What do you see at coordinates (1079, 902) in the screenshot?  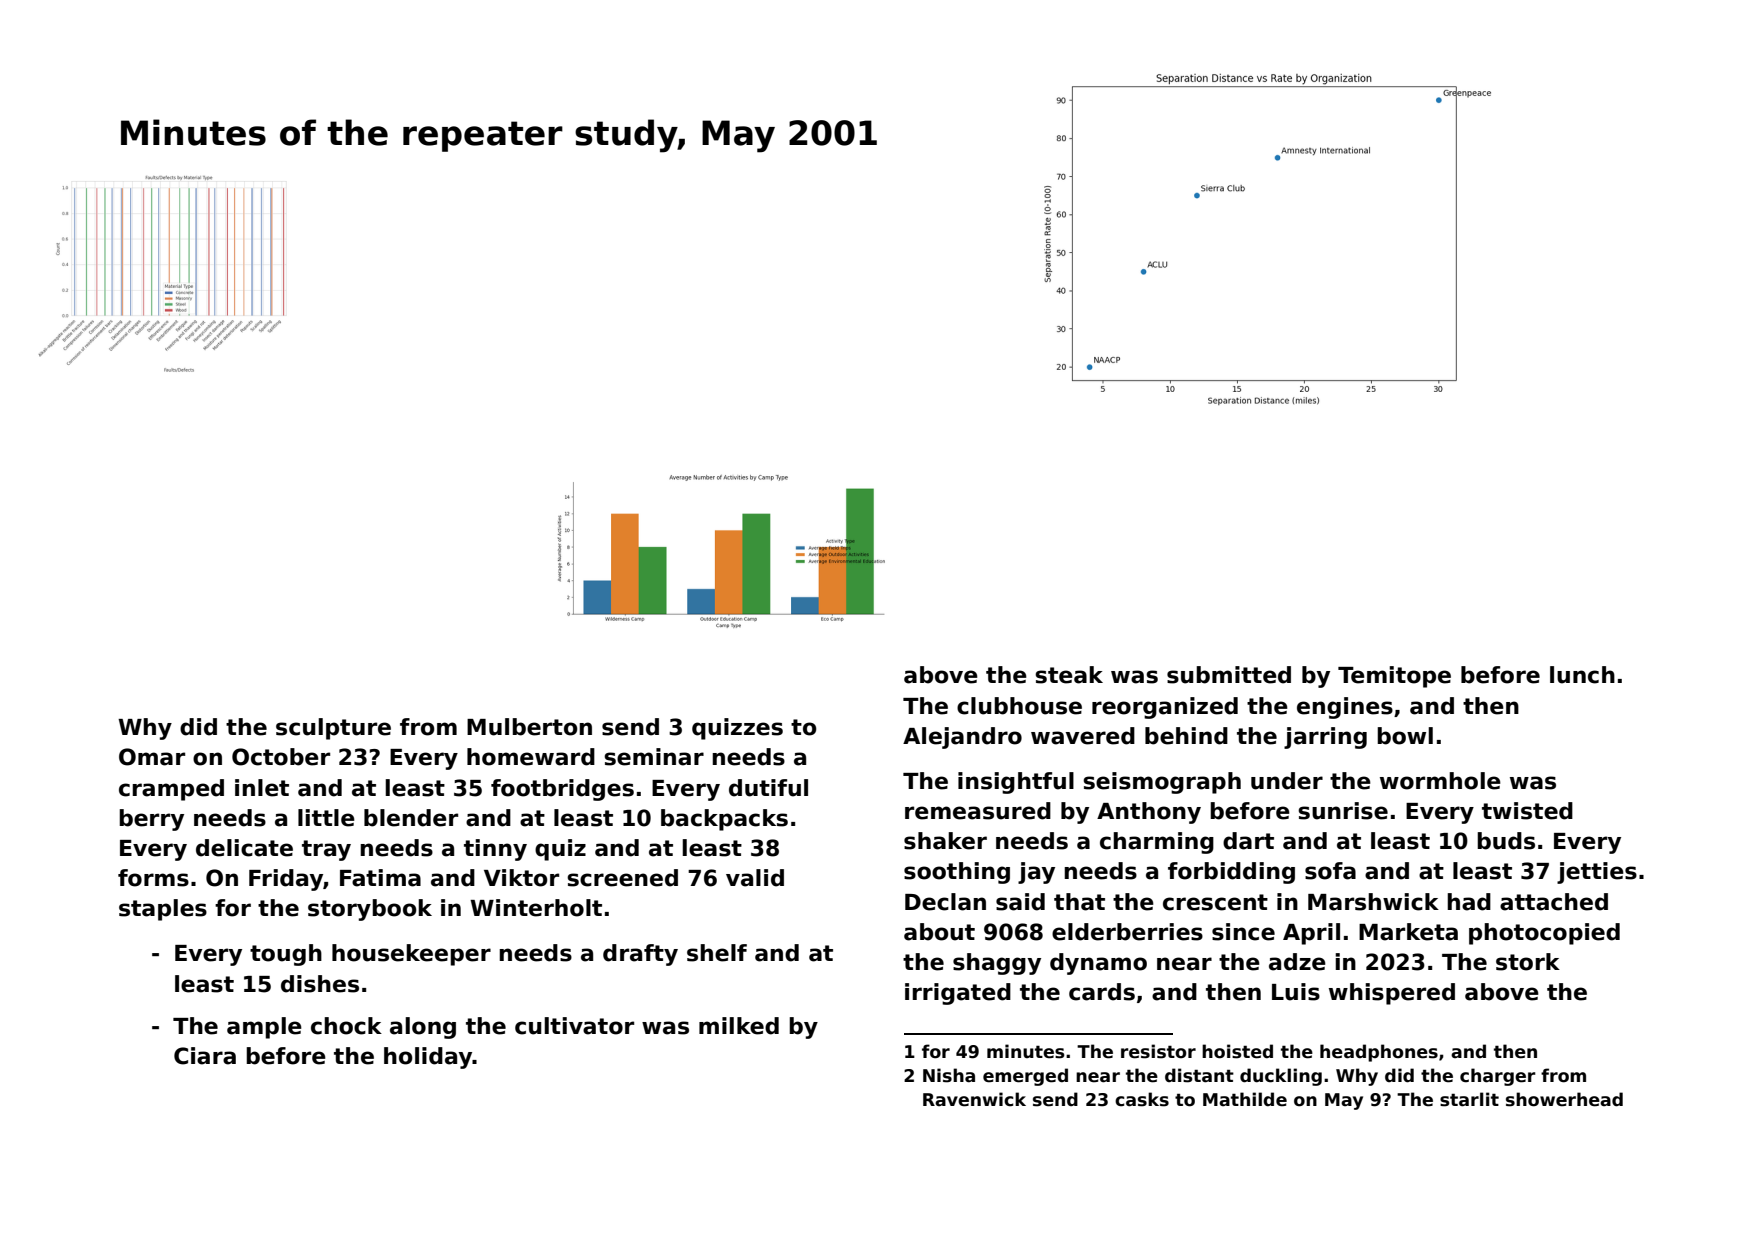 I see `that` at bounding box center [1079, 902].
